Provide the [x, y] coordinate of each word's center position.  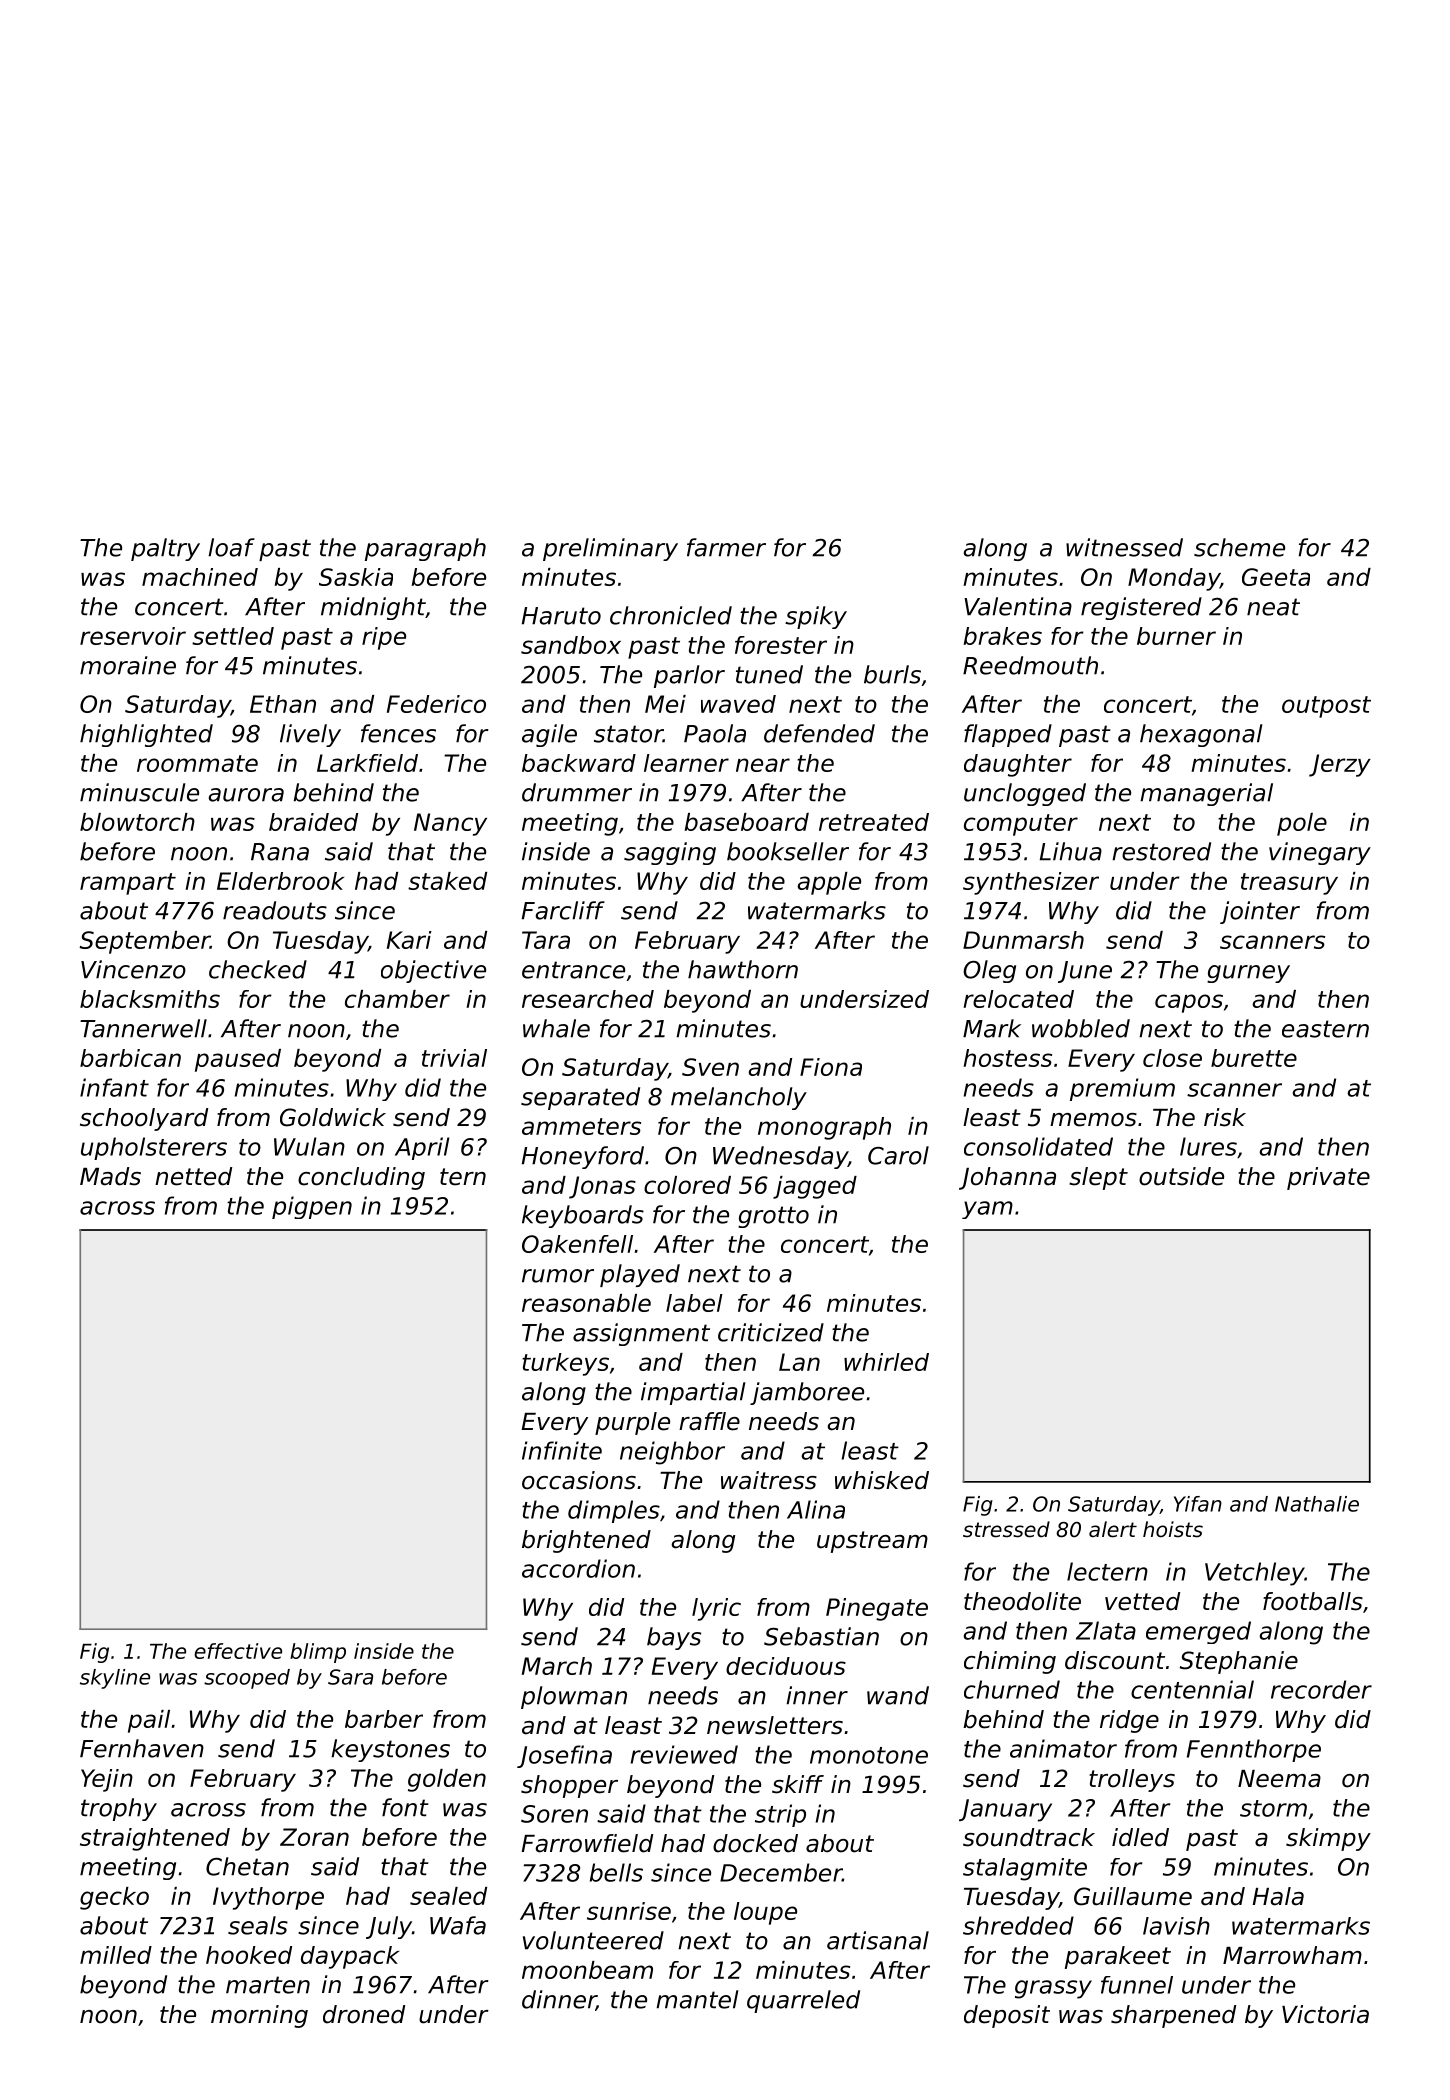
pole [1302, 824]
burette [1254, 1058]
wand [898, 1695]
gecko [114, 1898]
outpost [1326, 707]
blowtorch [137, 822]
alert [1113, 1529]
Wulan [309, 1146]
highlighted [146, 735]
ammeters [581, 1126]
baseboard [747, 822]
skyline [115, 1679]
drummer [577, 792]
